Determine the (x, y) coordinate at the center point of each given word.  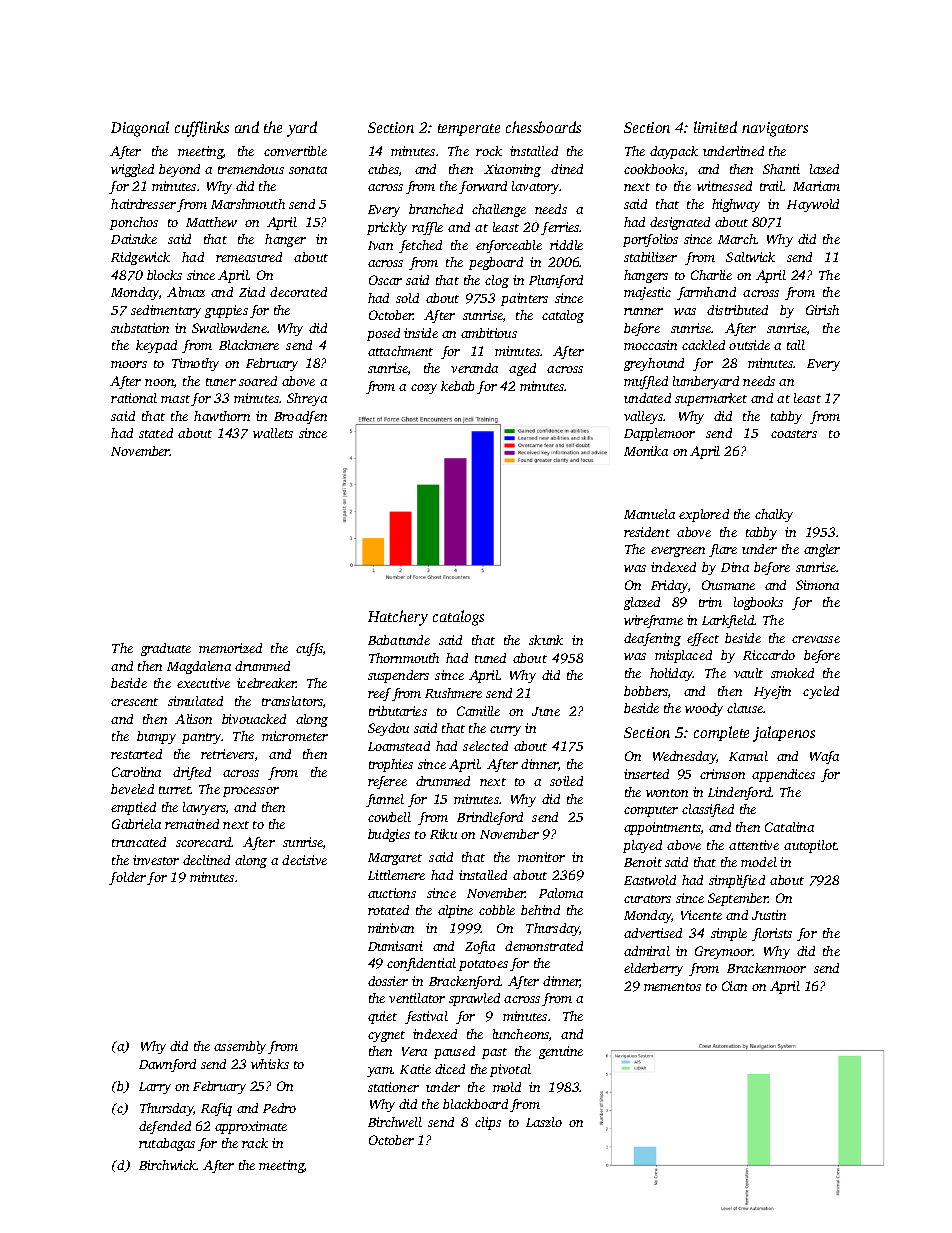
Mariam (816, 186)
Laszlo (544, 1122)
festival (426, 1017)
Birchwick (168, 1165)
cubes (383, 169)
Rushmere (453, 693)
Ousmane (728, 585)
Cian (734, 986)
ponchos (134, 223)
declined (206, 860)
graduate (166, 649)
